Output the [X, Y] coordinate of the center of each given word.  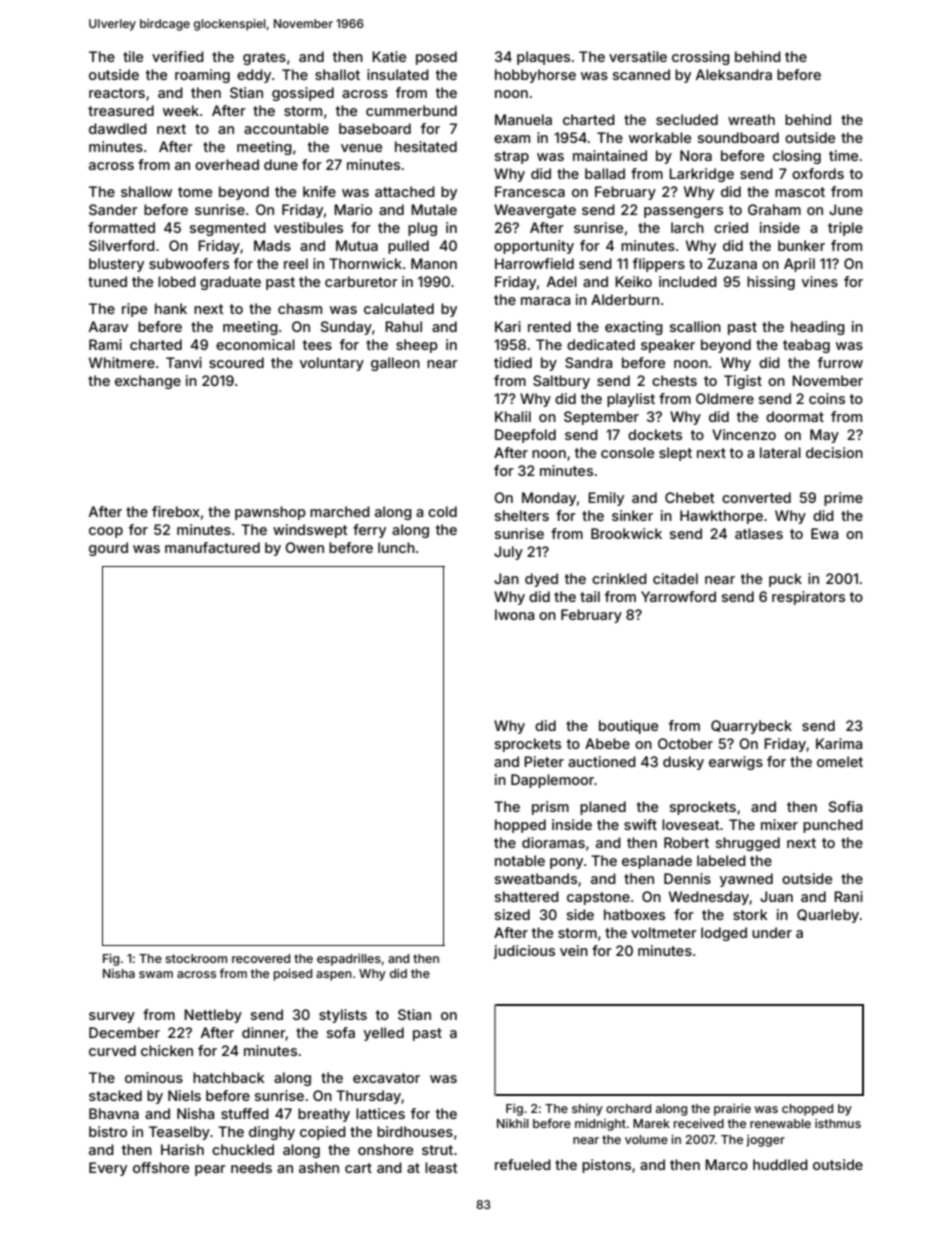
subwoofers [189, 263]
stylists [343, 1016]
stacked [115, 1095]
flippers [659, 265]
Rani [848, 896]
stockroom [196, 958]
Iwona [514, 614]
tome [195, 192]
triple [845, 229]
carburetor [361, 281]
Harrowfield [534, 263]
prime [843, 499]
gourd [108, 549]
